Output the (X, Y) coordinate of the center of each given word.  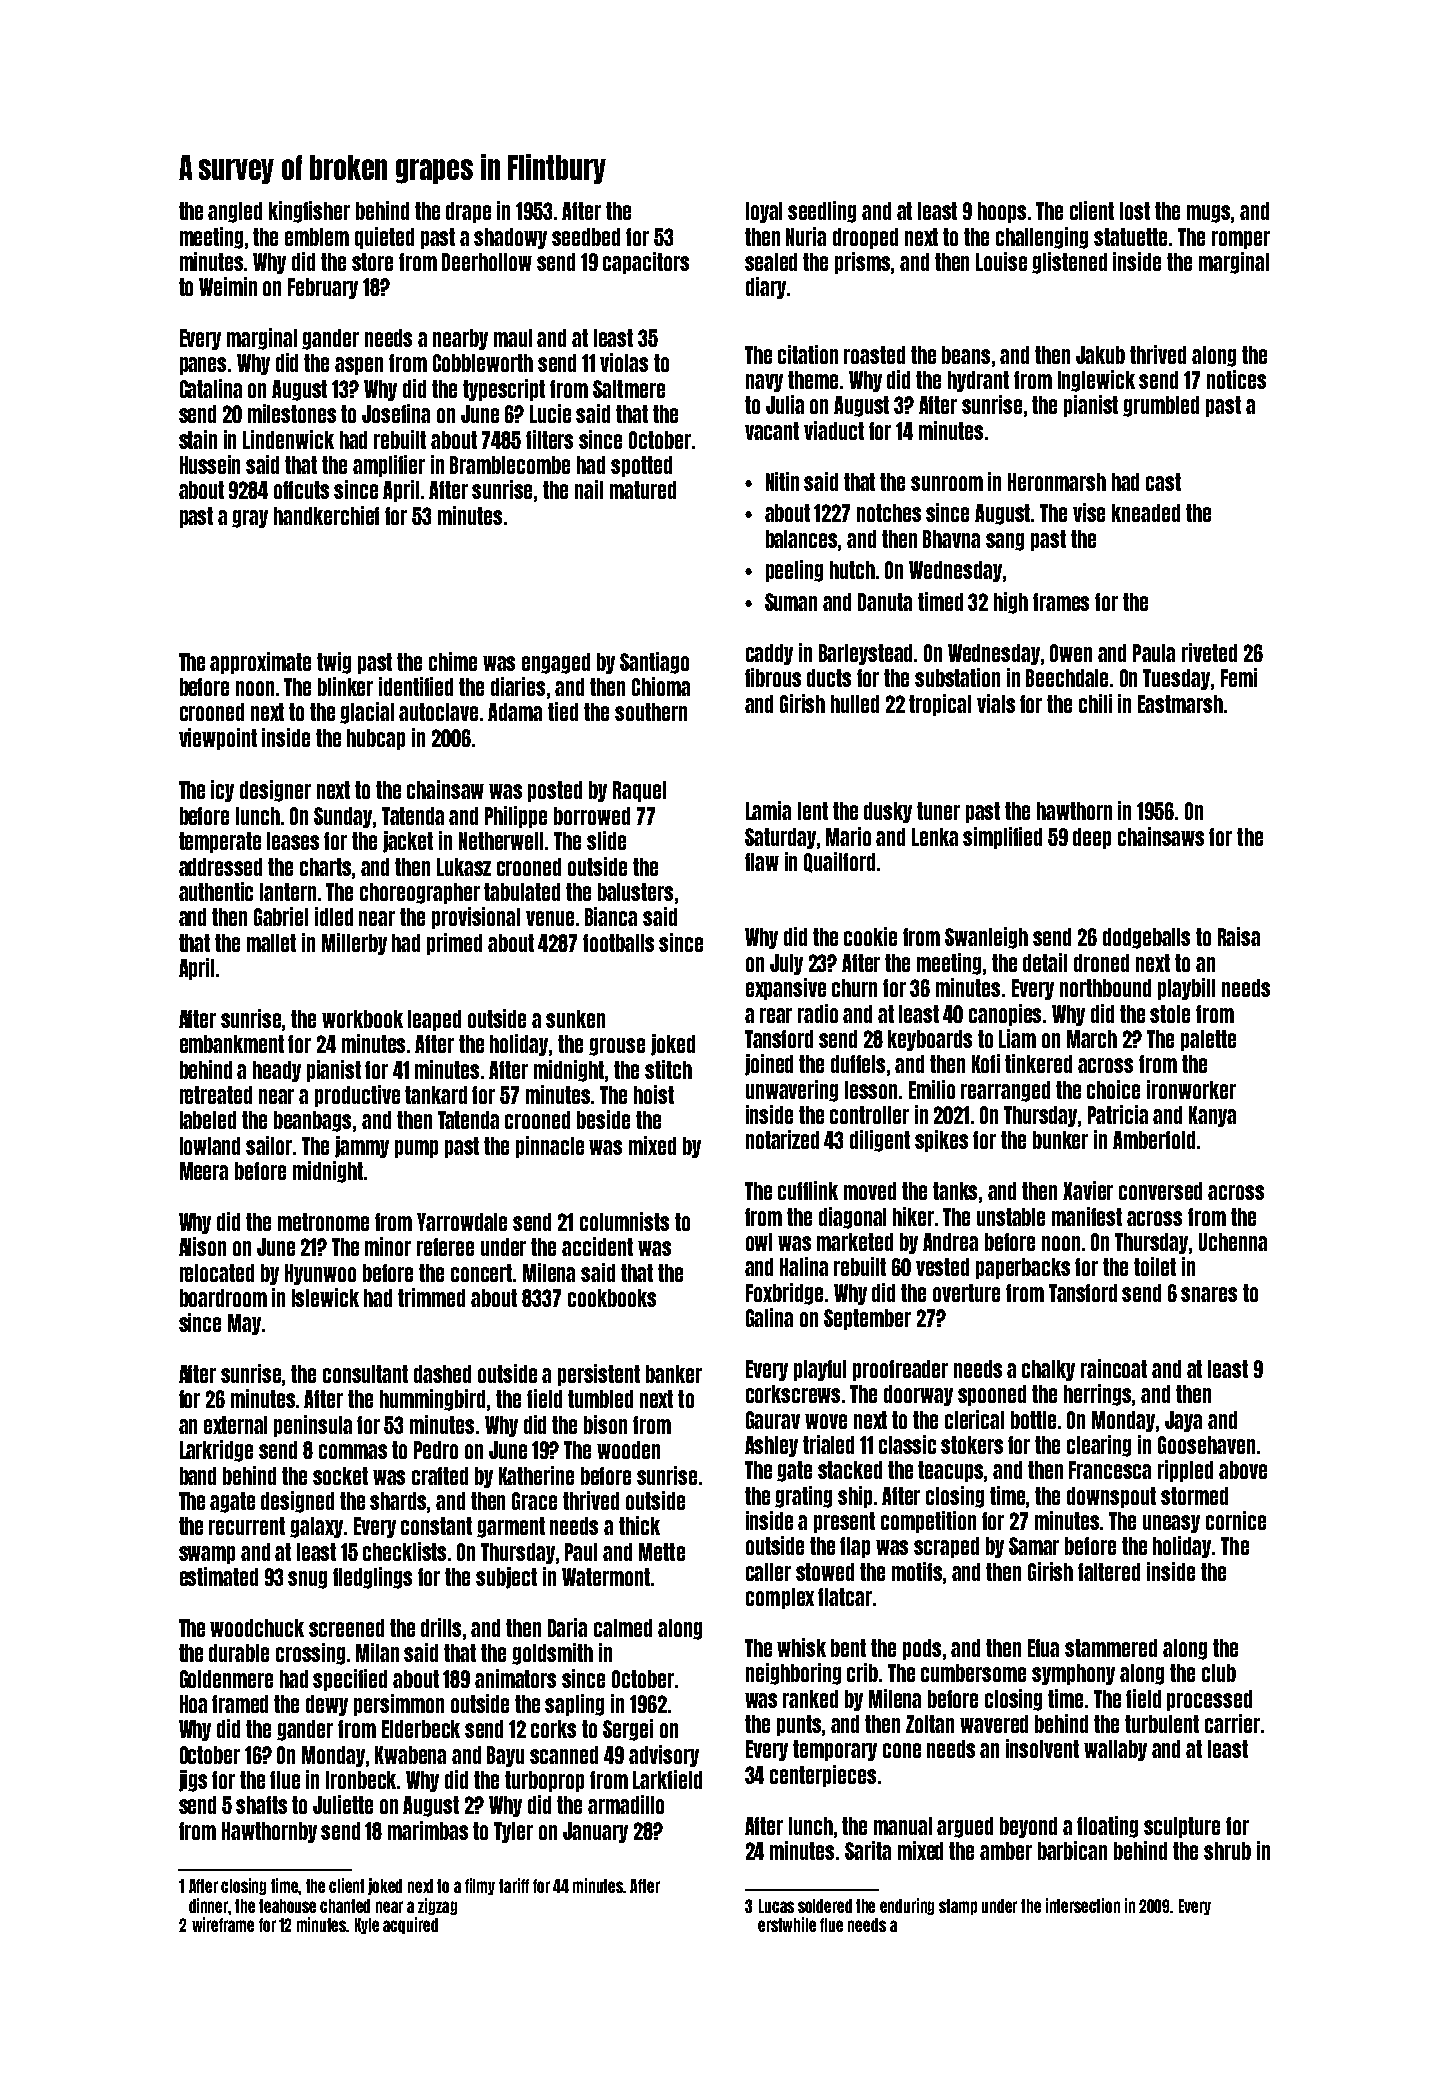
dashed (442, 1374)
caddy (769, 654)
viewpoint (218, 739)
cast (1163, 482)
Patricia (1118, 1114)
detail (1045, 962)
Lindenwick (288, 439)
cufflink (808, 1190)
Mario (848, 836)
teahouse (287, 1906)
